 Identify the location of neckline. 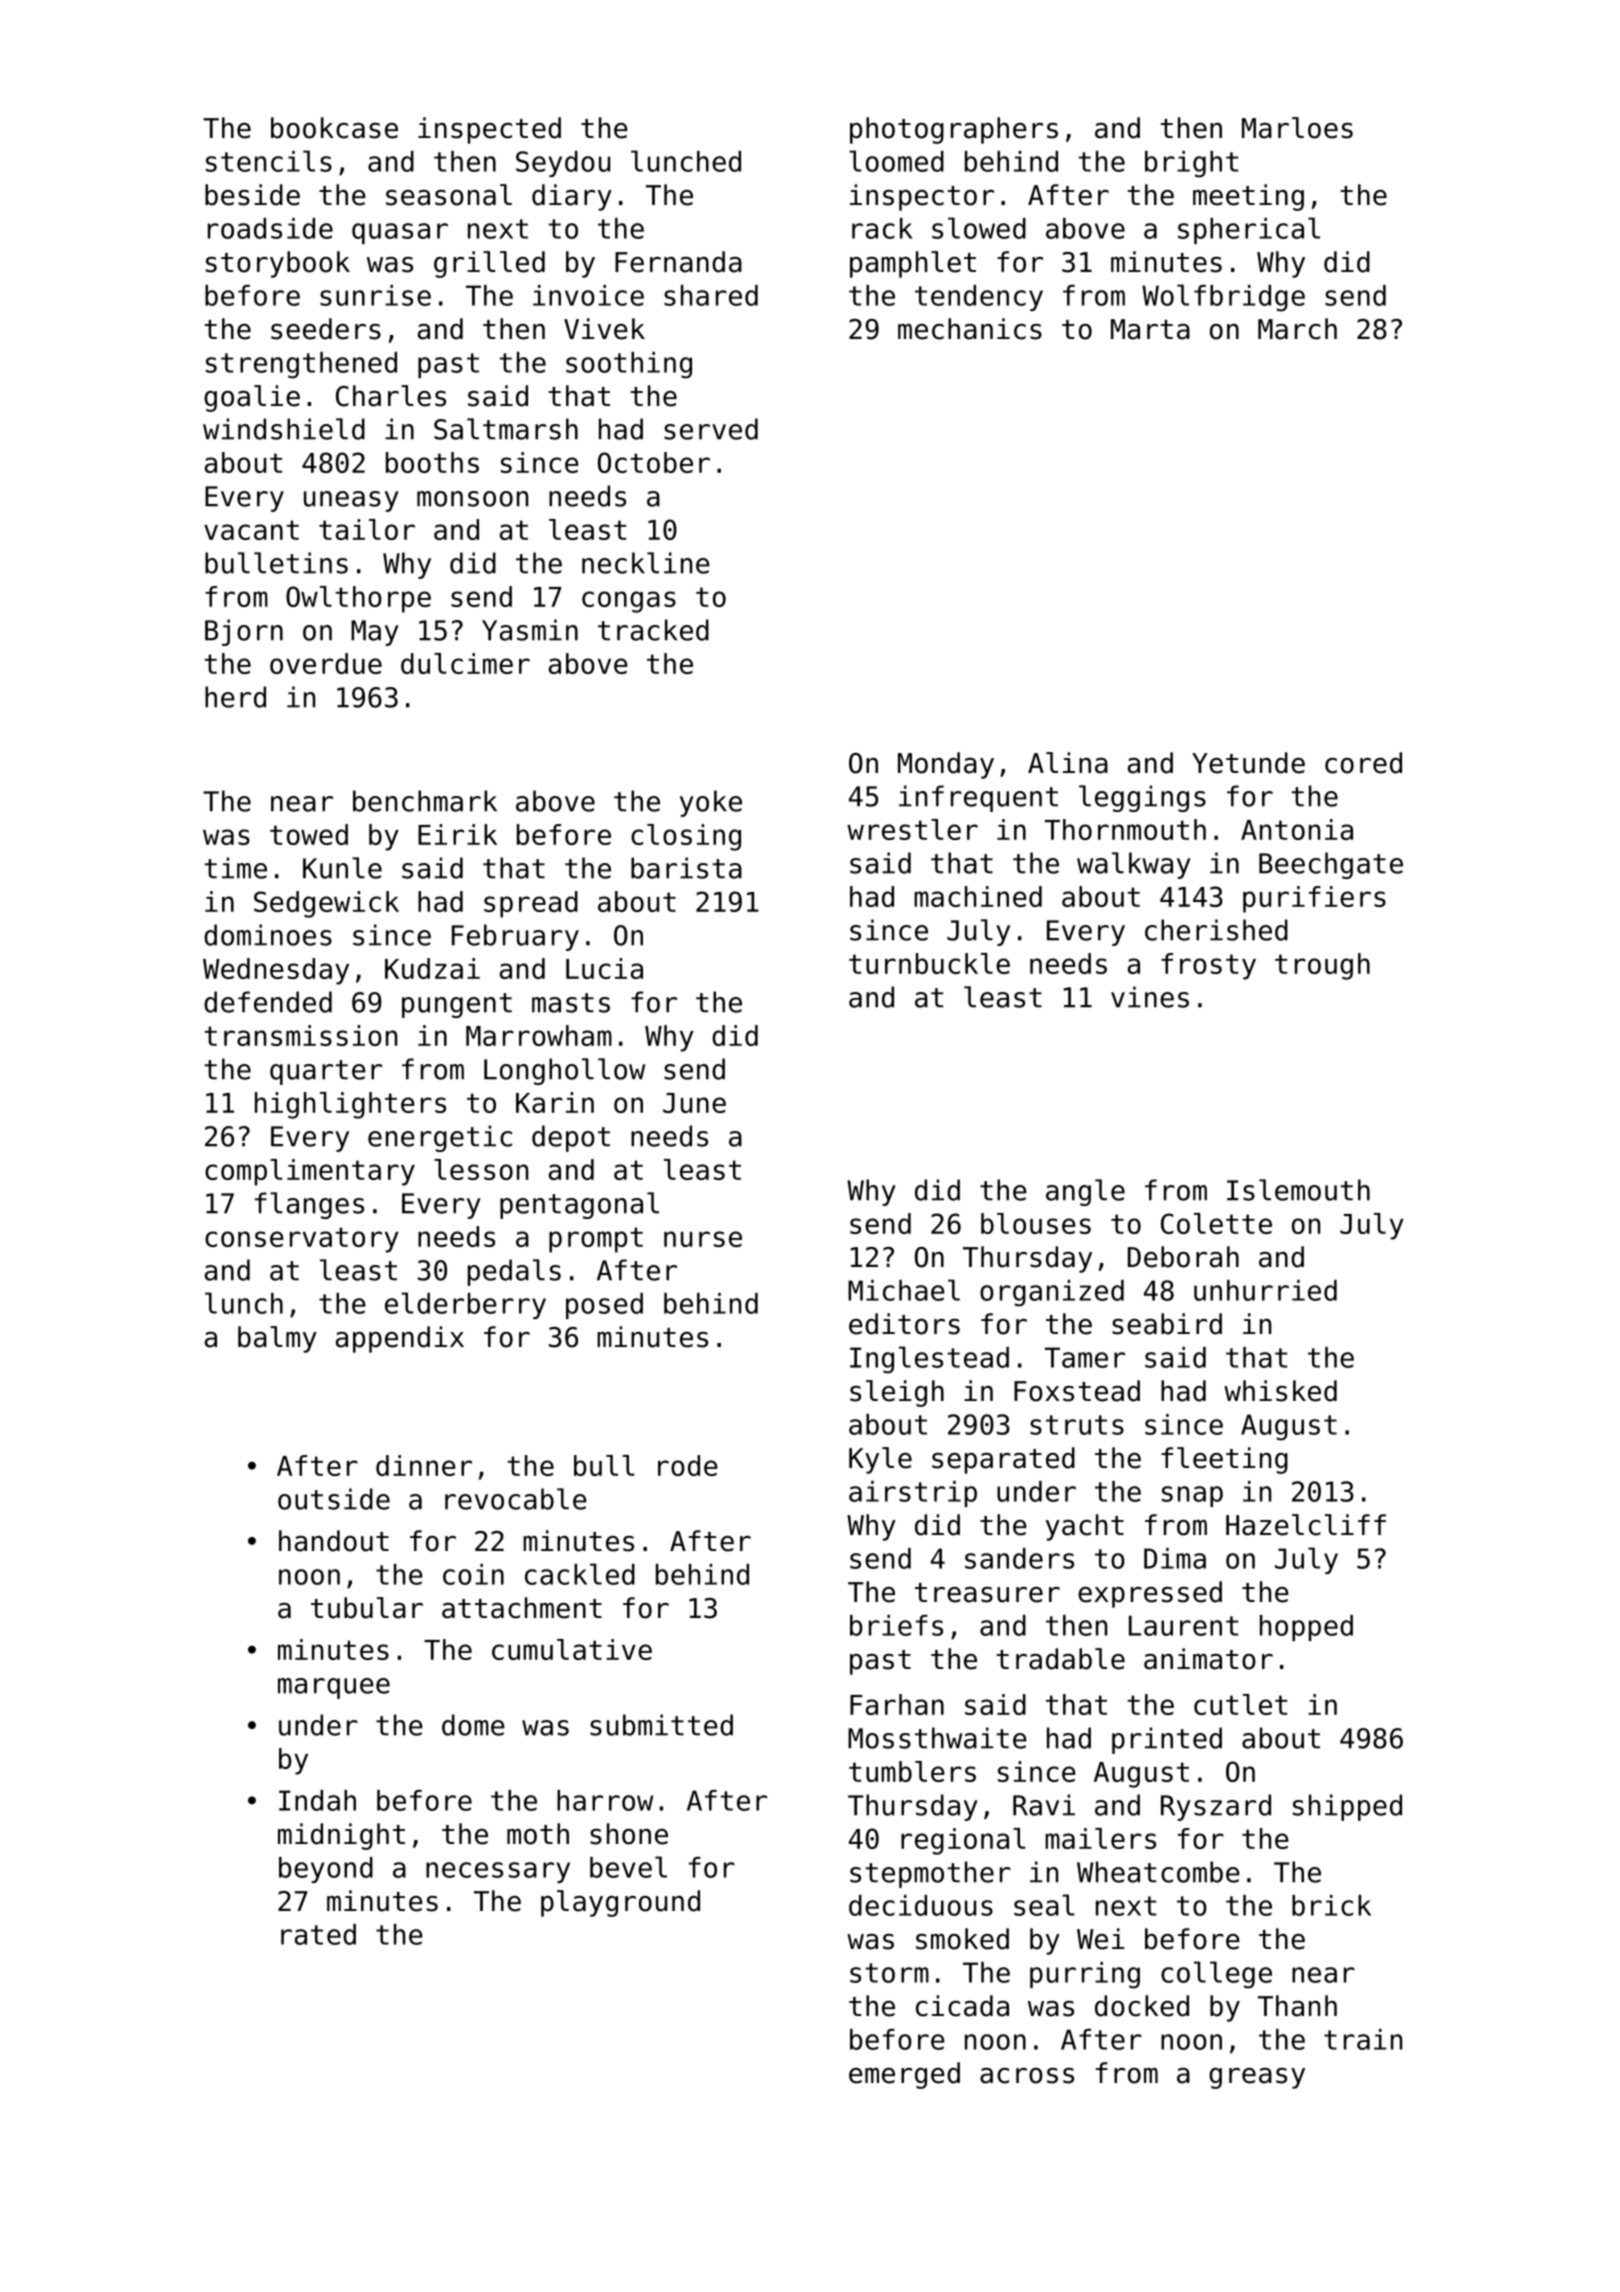
(646, 563).
